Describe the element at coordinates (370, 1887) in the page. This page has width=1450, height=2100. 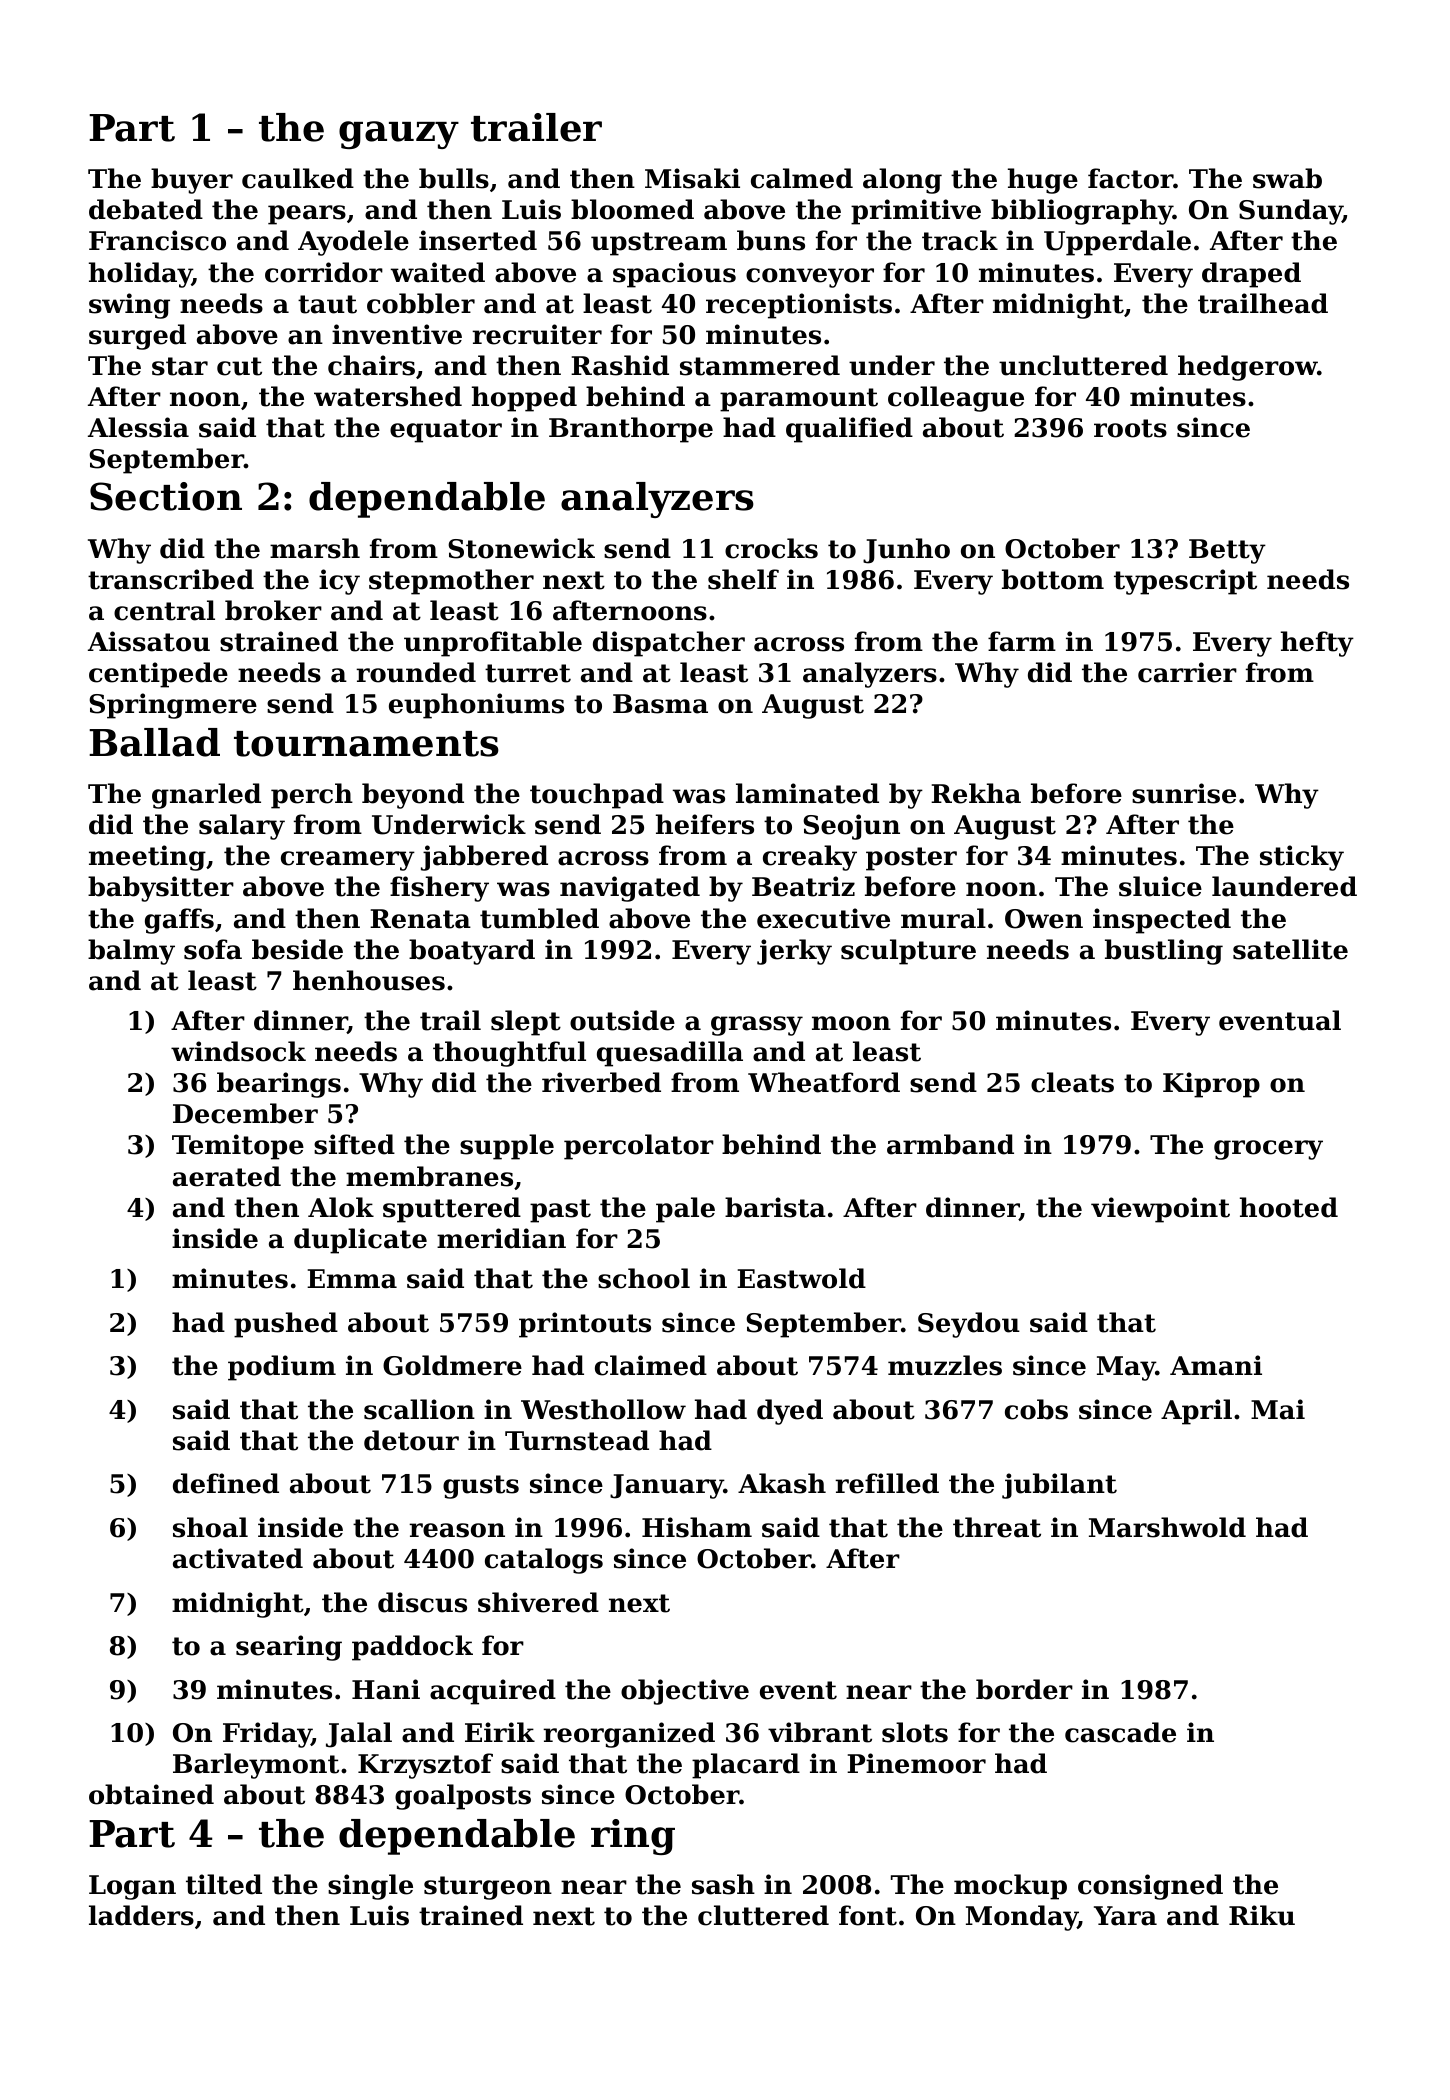
I see `single` at that location.
